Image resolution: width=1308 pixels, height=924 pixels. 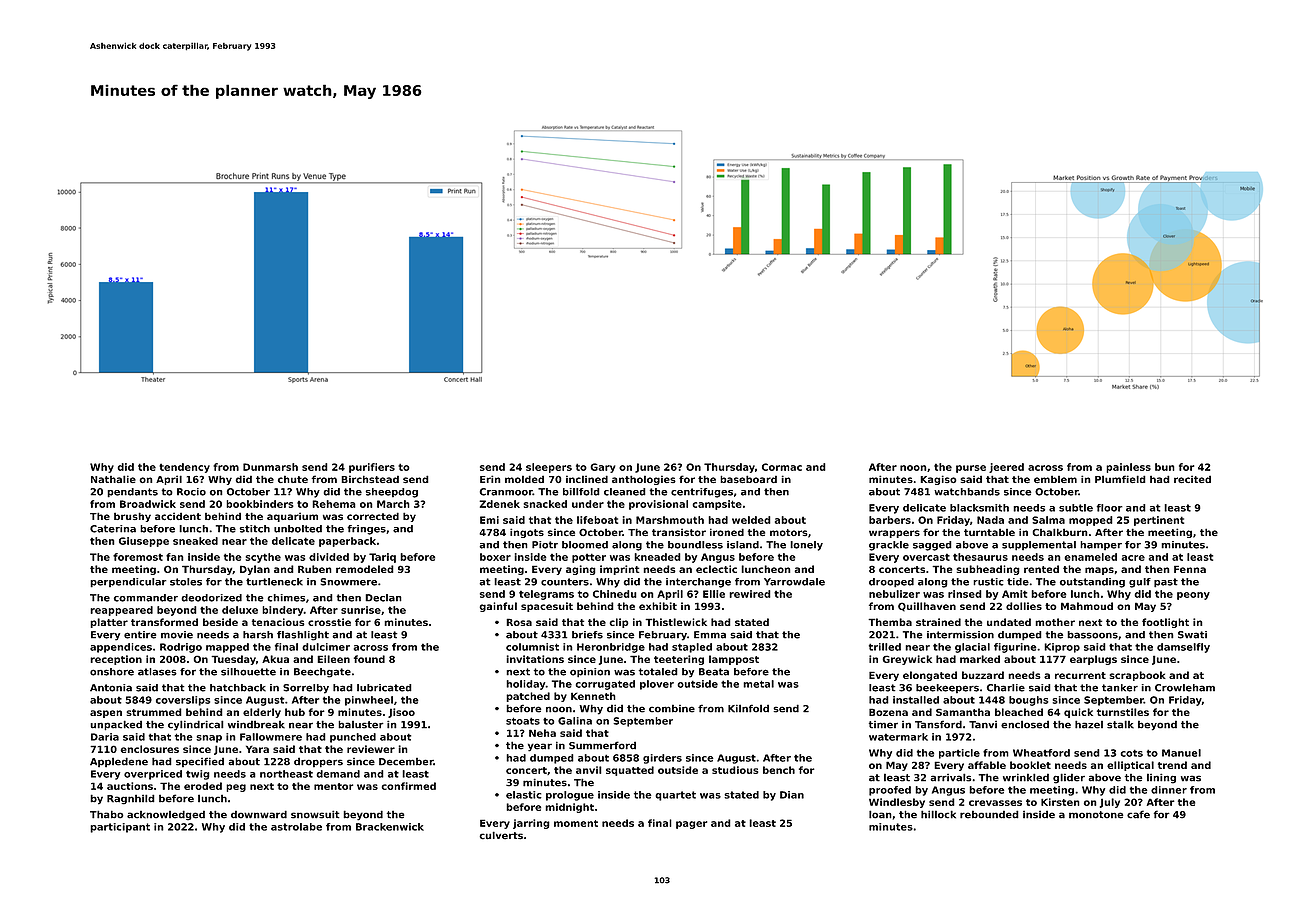 I want to click on pager, so click(x=691, y=825).
